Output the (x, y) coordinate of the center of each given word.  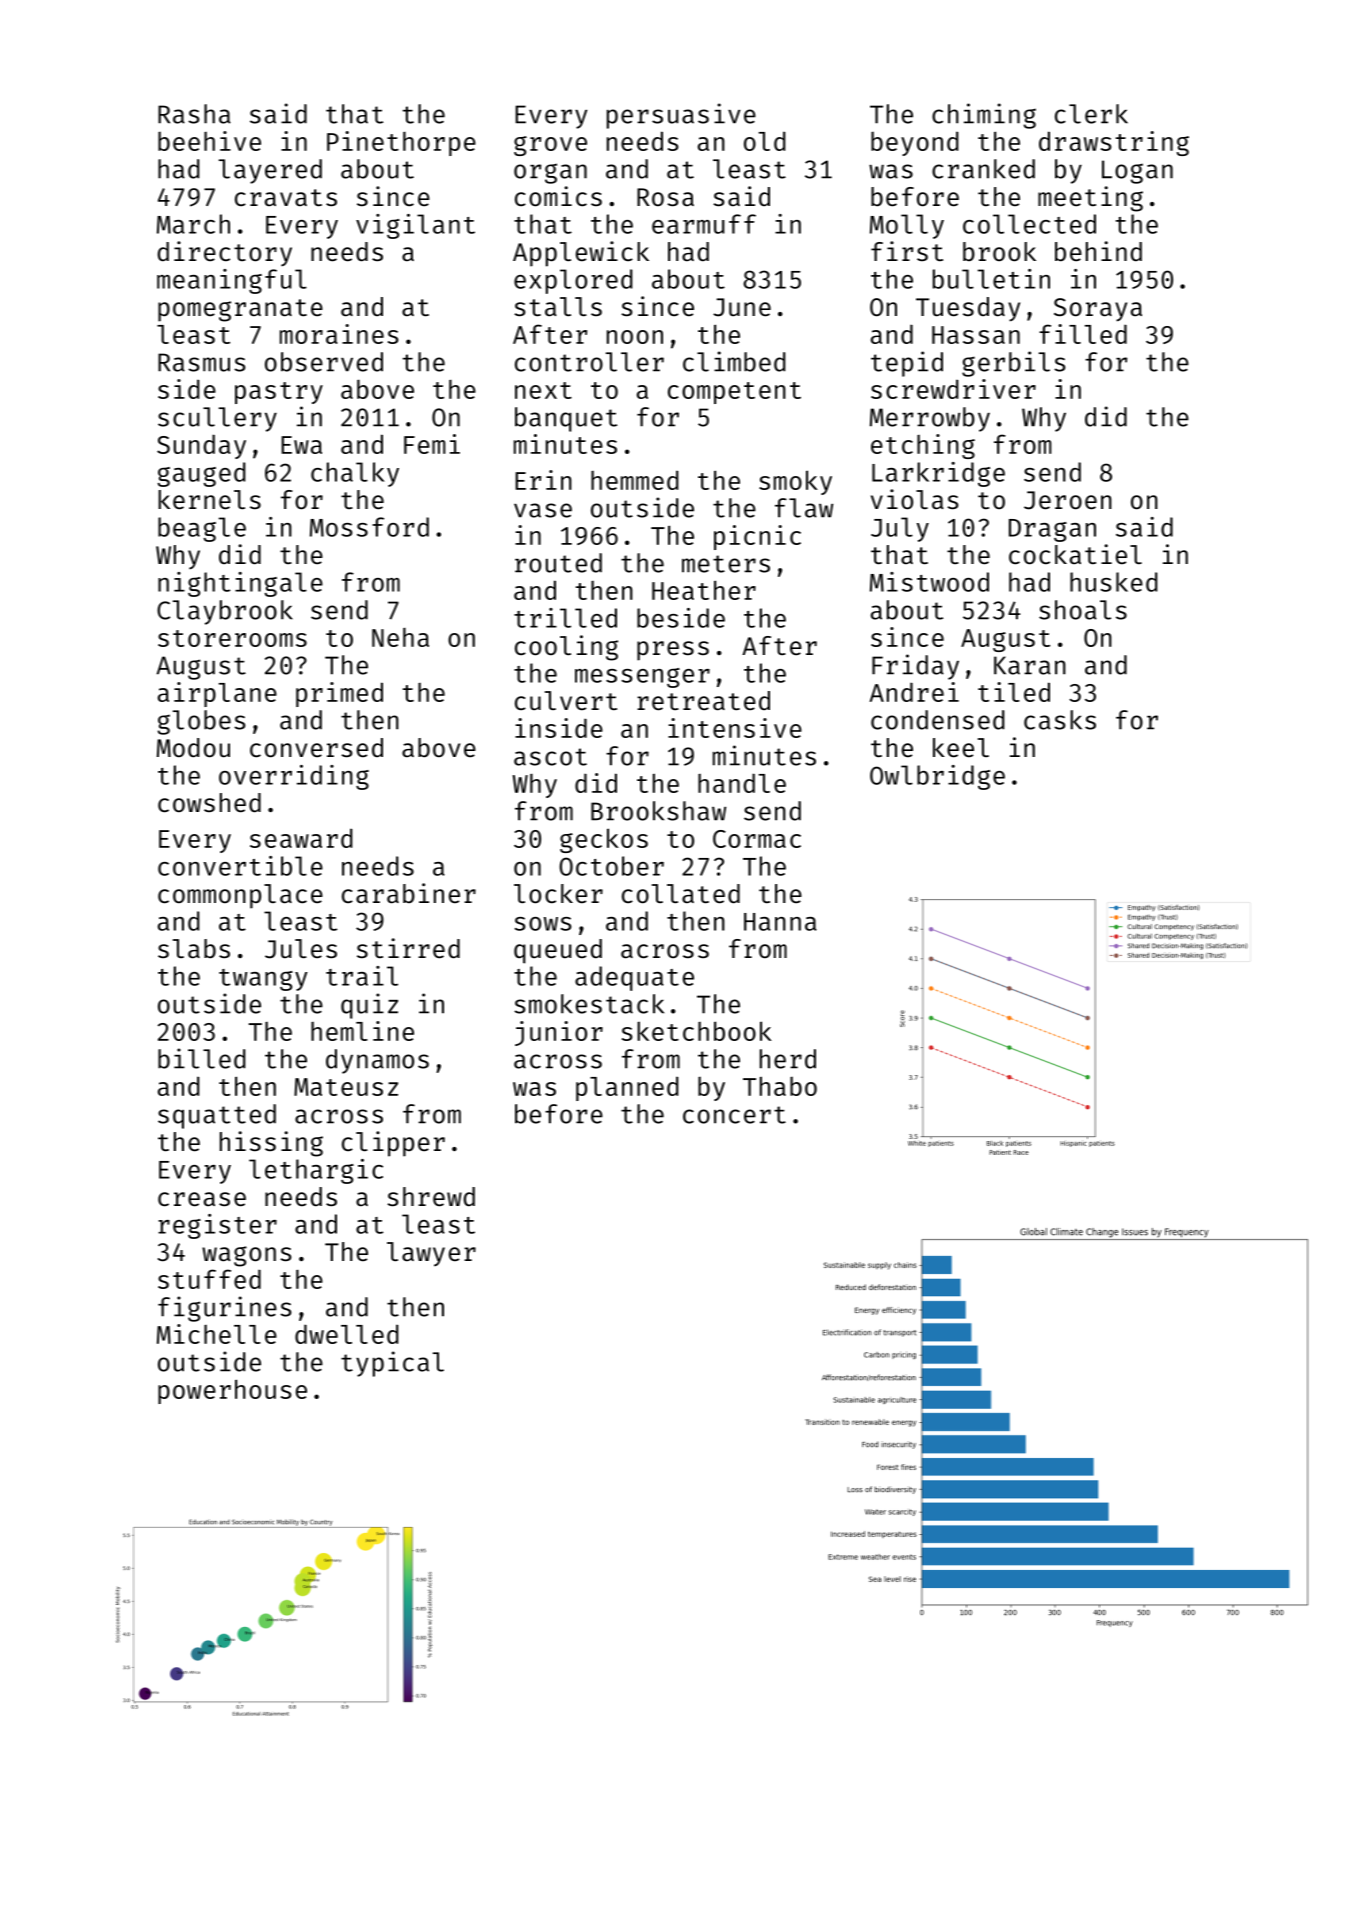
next (543, 390)
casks (1060, 720)
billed (202, 1058)
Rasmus (202, 362)
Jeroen (1068, 500)
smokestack (589, 1004)
